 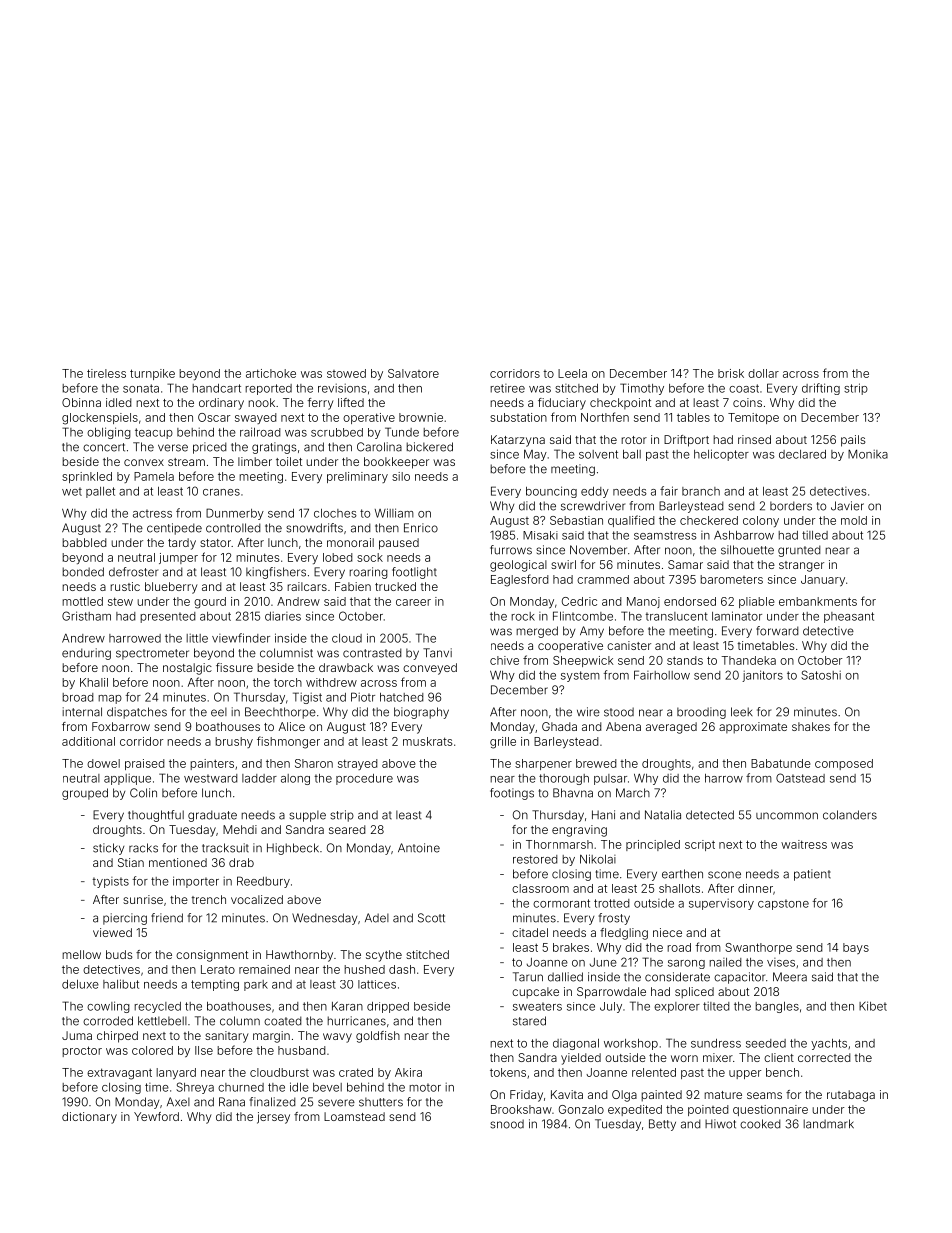 What do you see at coordinates (507, 388) in the screenshot?
I see `retiree` at bounding box center [507, 388].
